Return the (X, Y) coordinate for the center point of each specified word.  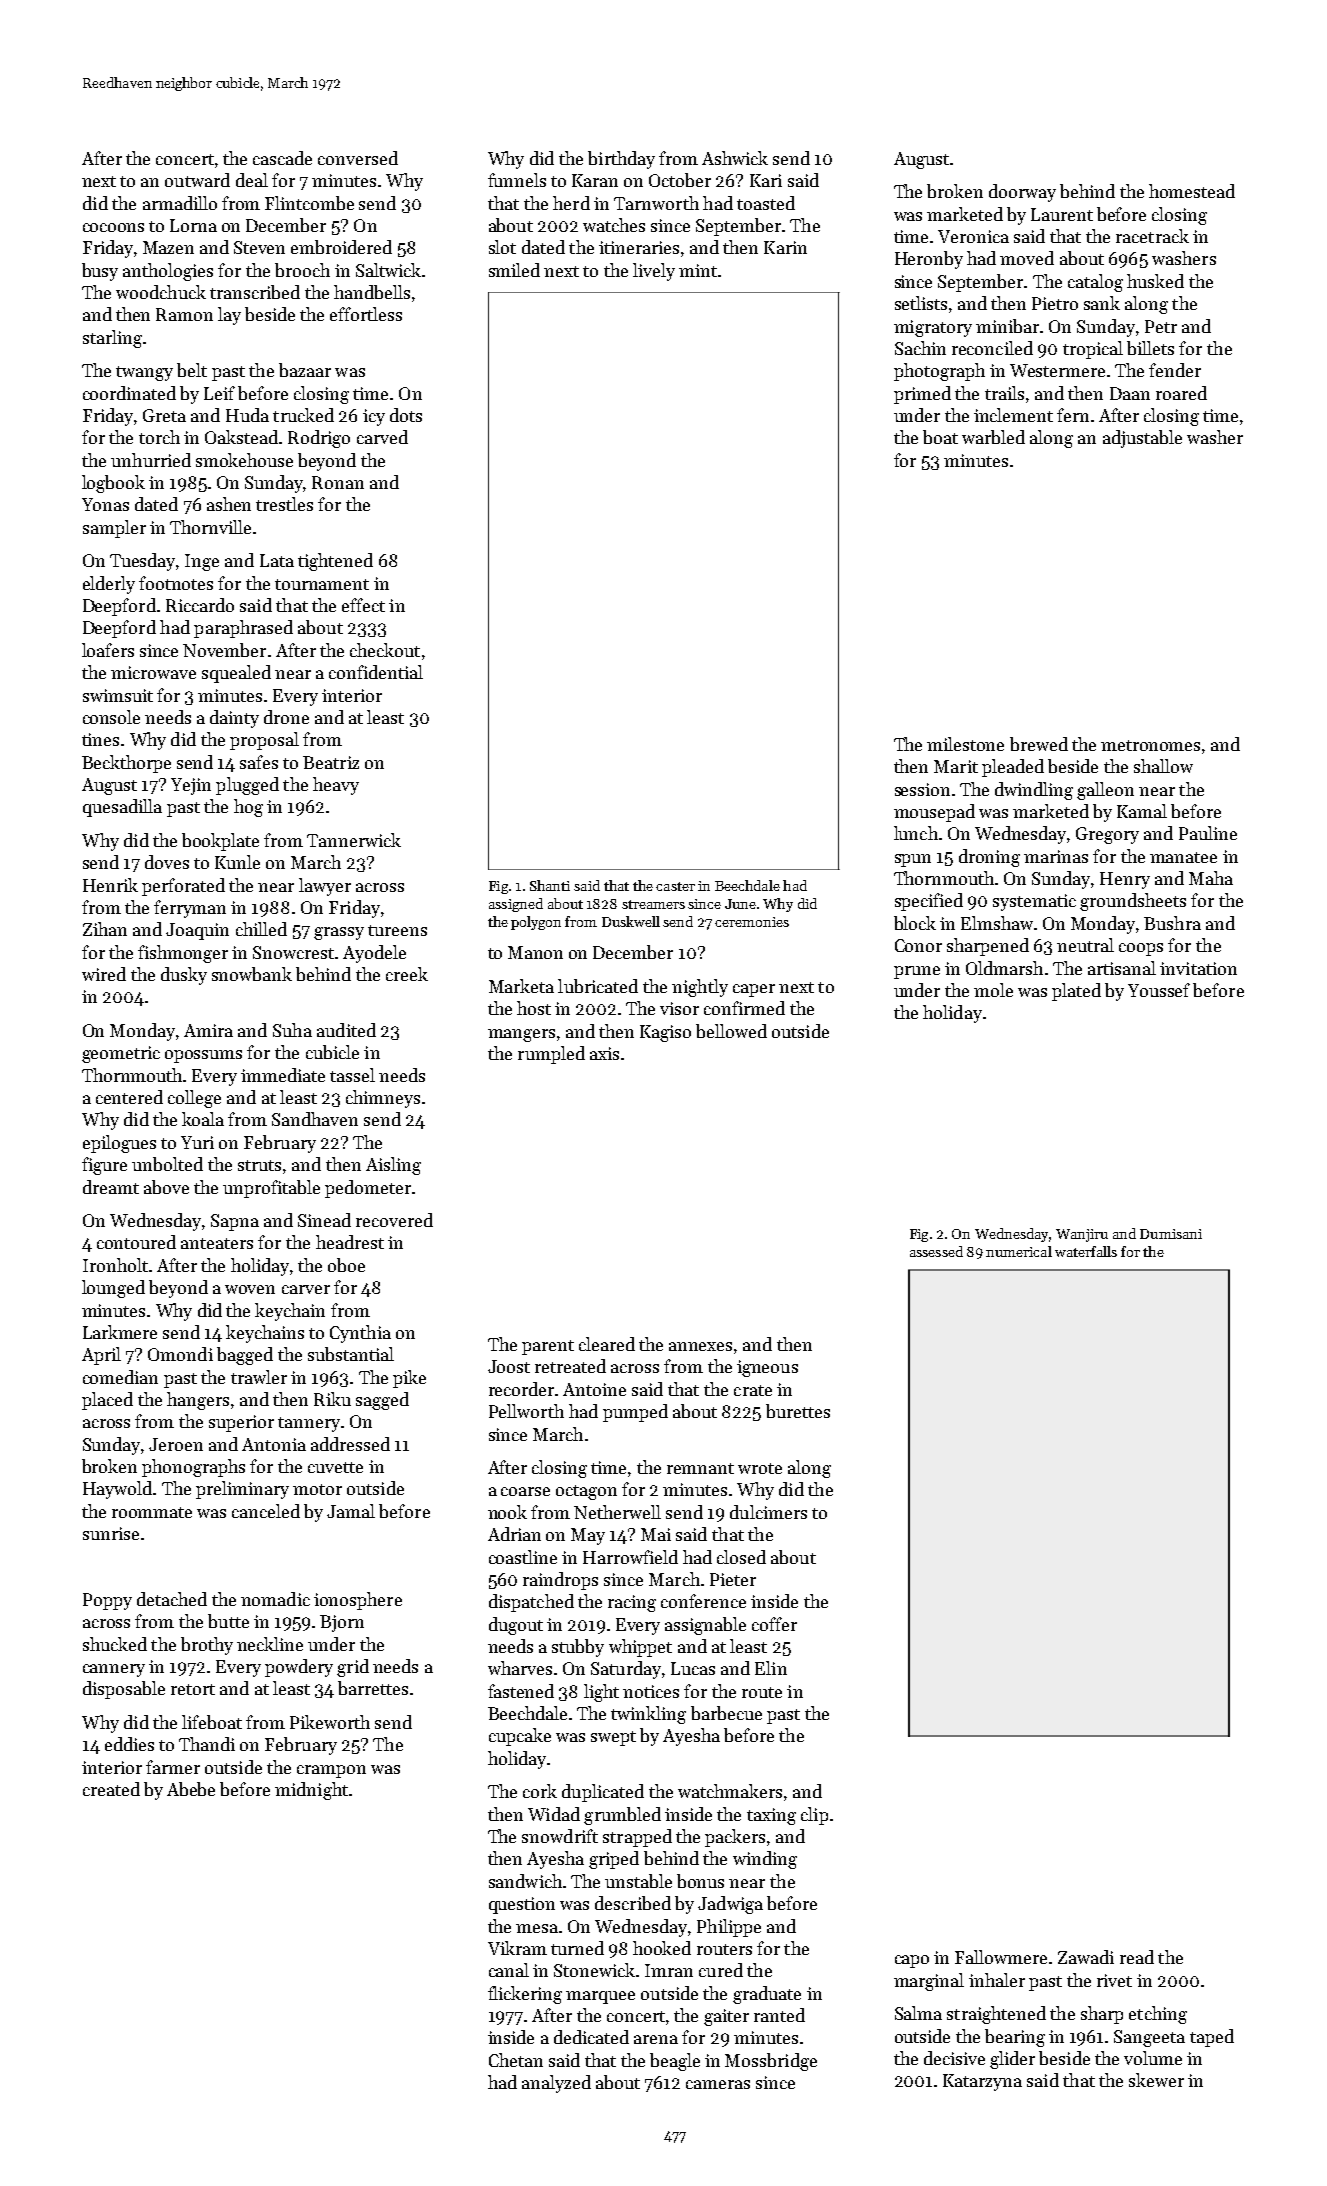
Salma (918, 2013)
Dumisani (1171, 1234)
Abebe (191, 1789)
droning (989, 858)
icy (374, 417)
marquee (600, 1997)
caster (675, 886)
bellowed (731, 1031)
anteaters (217, 1243)
